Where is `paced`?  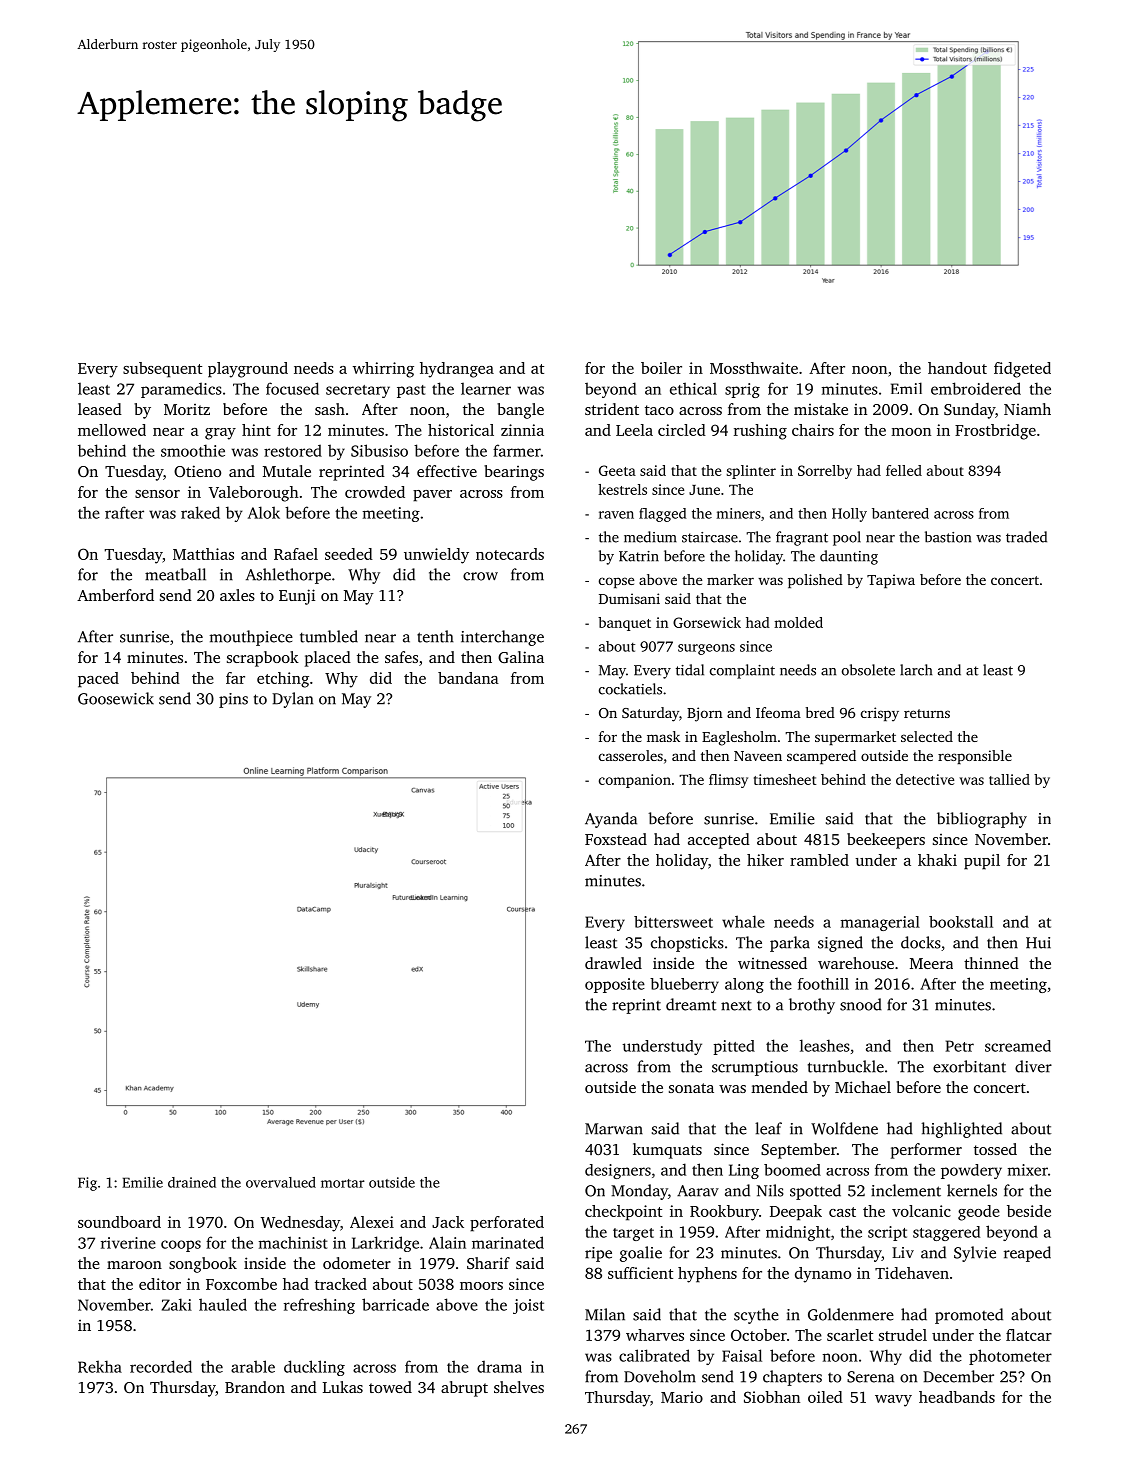 paced is located at coordinates (98, 680).
